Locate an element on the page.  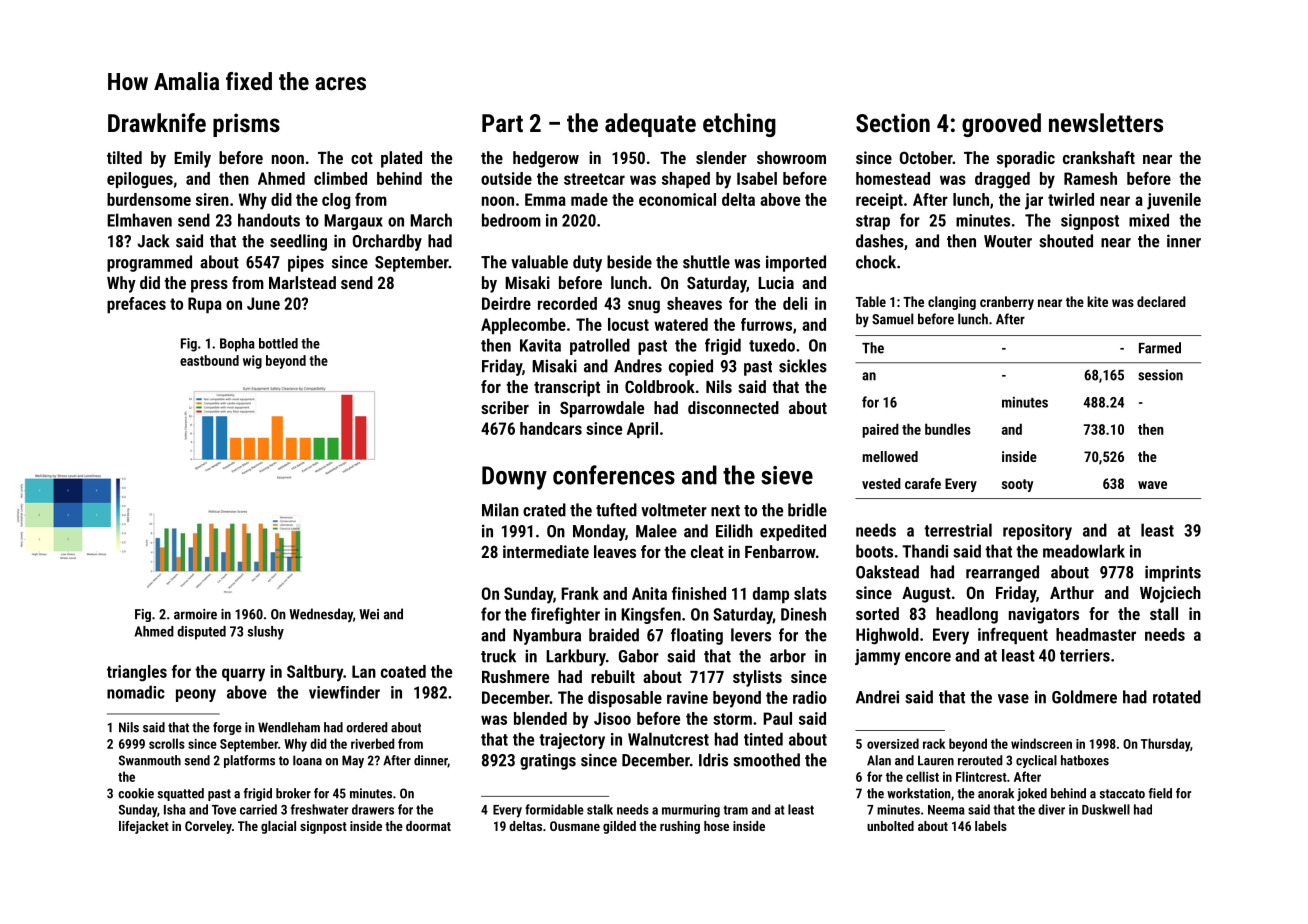
Drawknife is located at coordinates (157, 122).
